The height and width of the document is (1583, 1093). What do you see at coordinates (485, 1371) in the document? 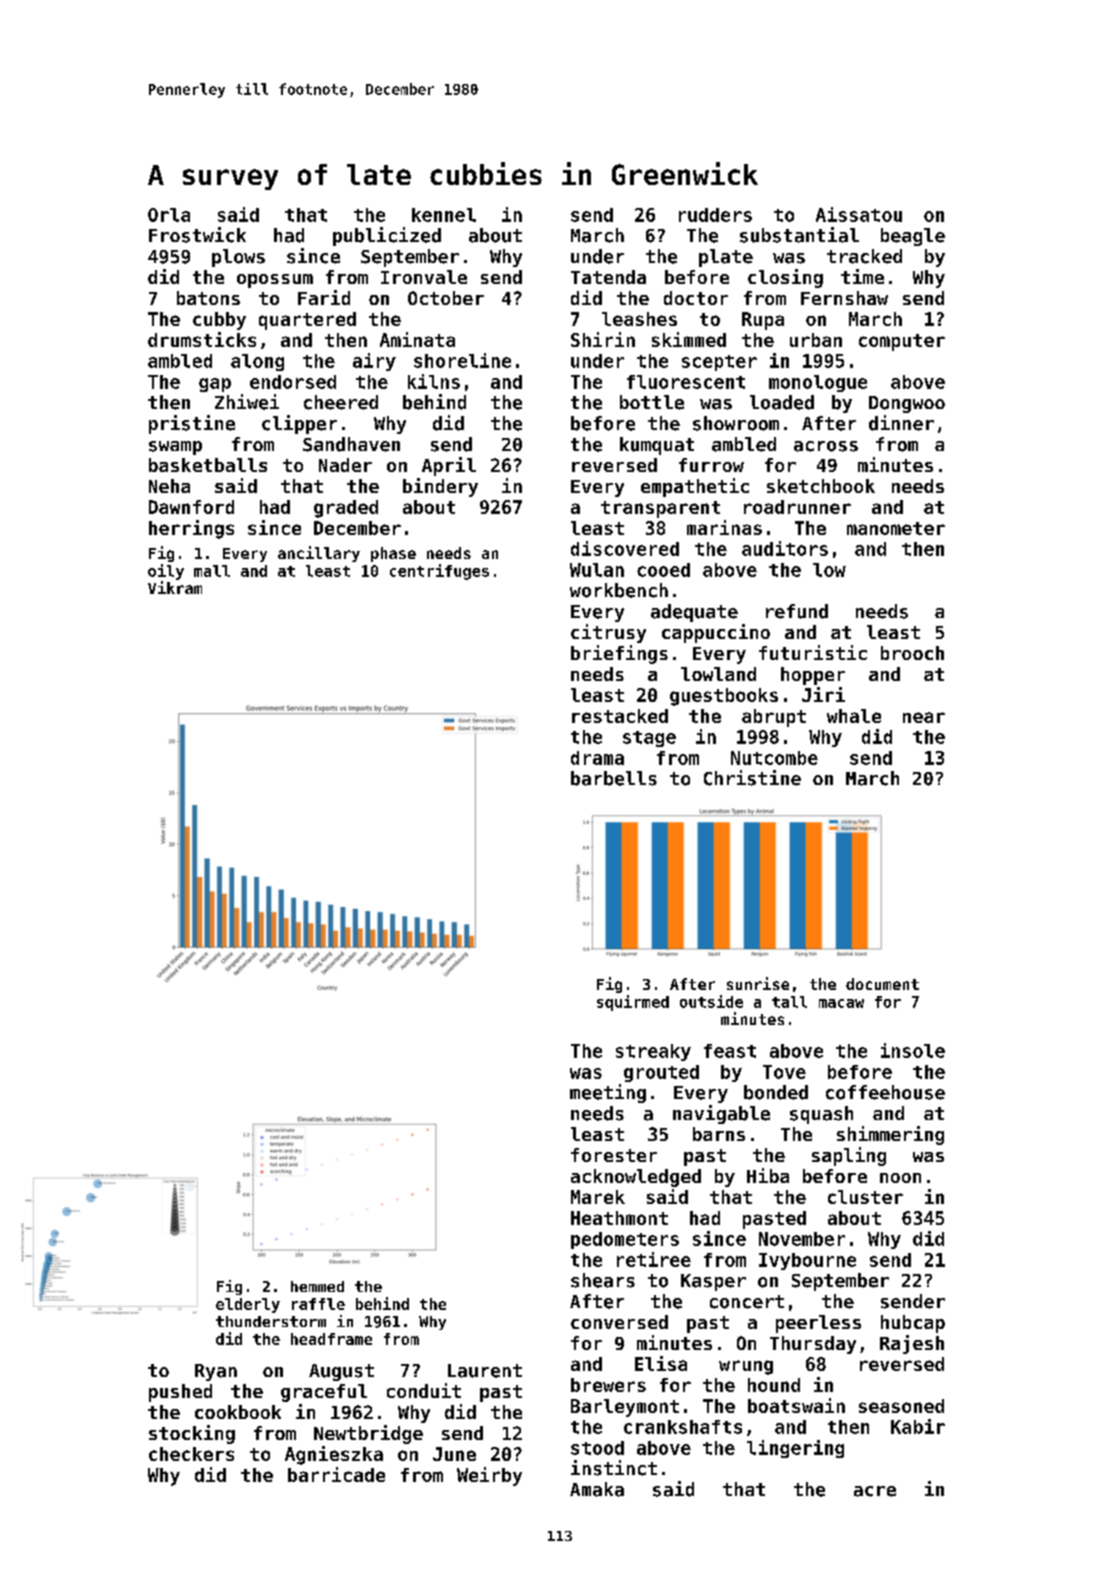
I see `Laurent` at bounding box center [485, 1371].
